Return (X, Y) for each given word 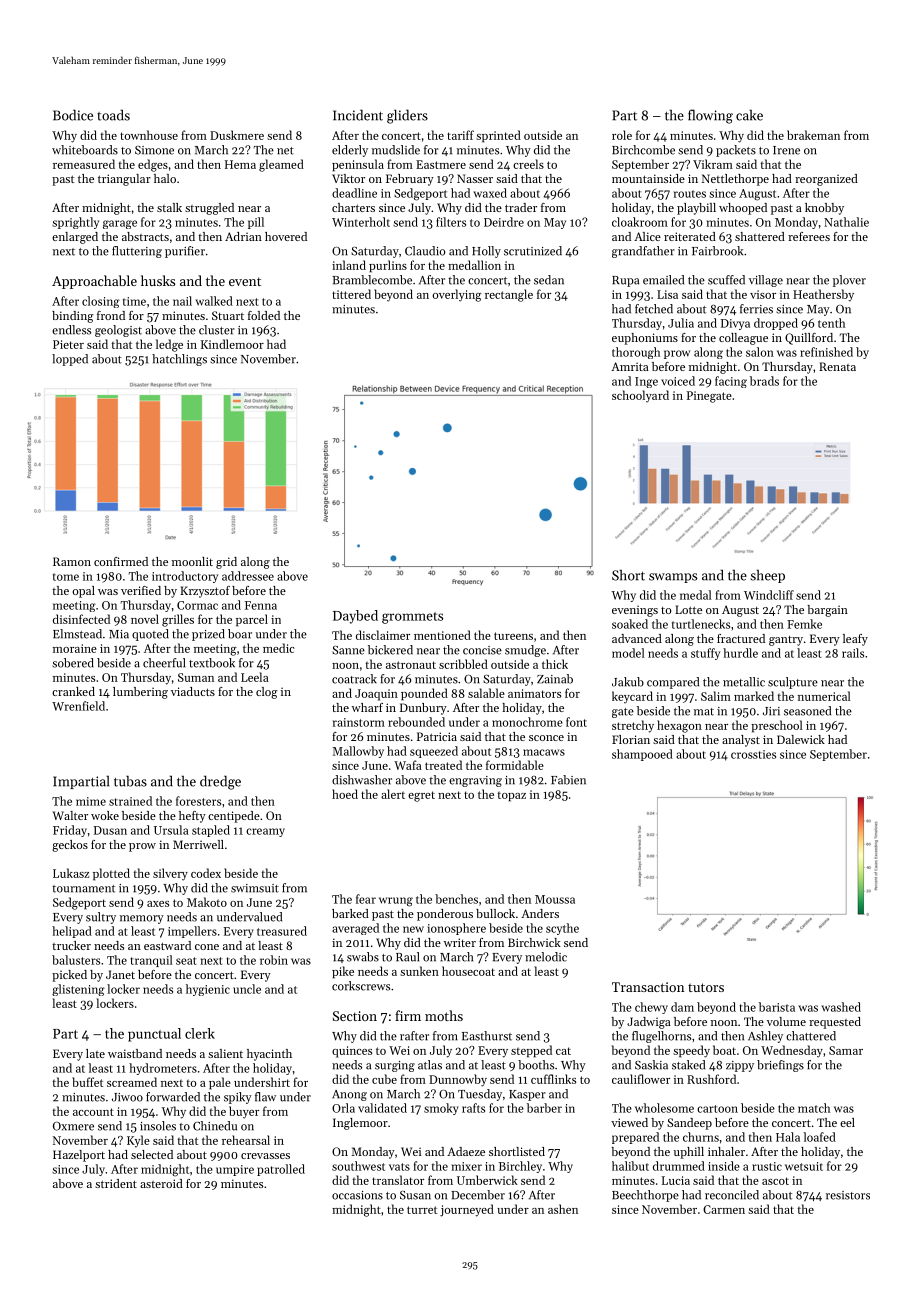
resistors (848, 1195)
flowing (710, 116)
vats (399, 1167)
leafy (855, 640)
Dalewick (801, 739)
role (622, 135)
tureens (513, 636)
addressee (248, 576)
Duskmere (237, 135)
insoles (158, 1126)
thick (555, 664)
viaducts (193, 691)
